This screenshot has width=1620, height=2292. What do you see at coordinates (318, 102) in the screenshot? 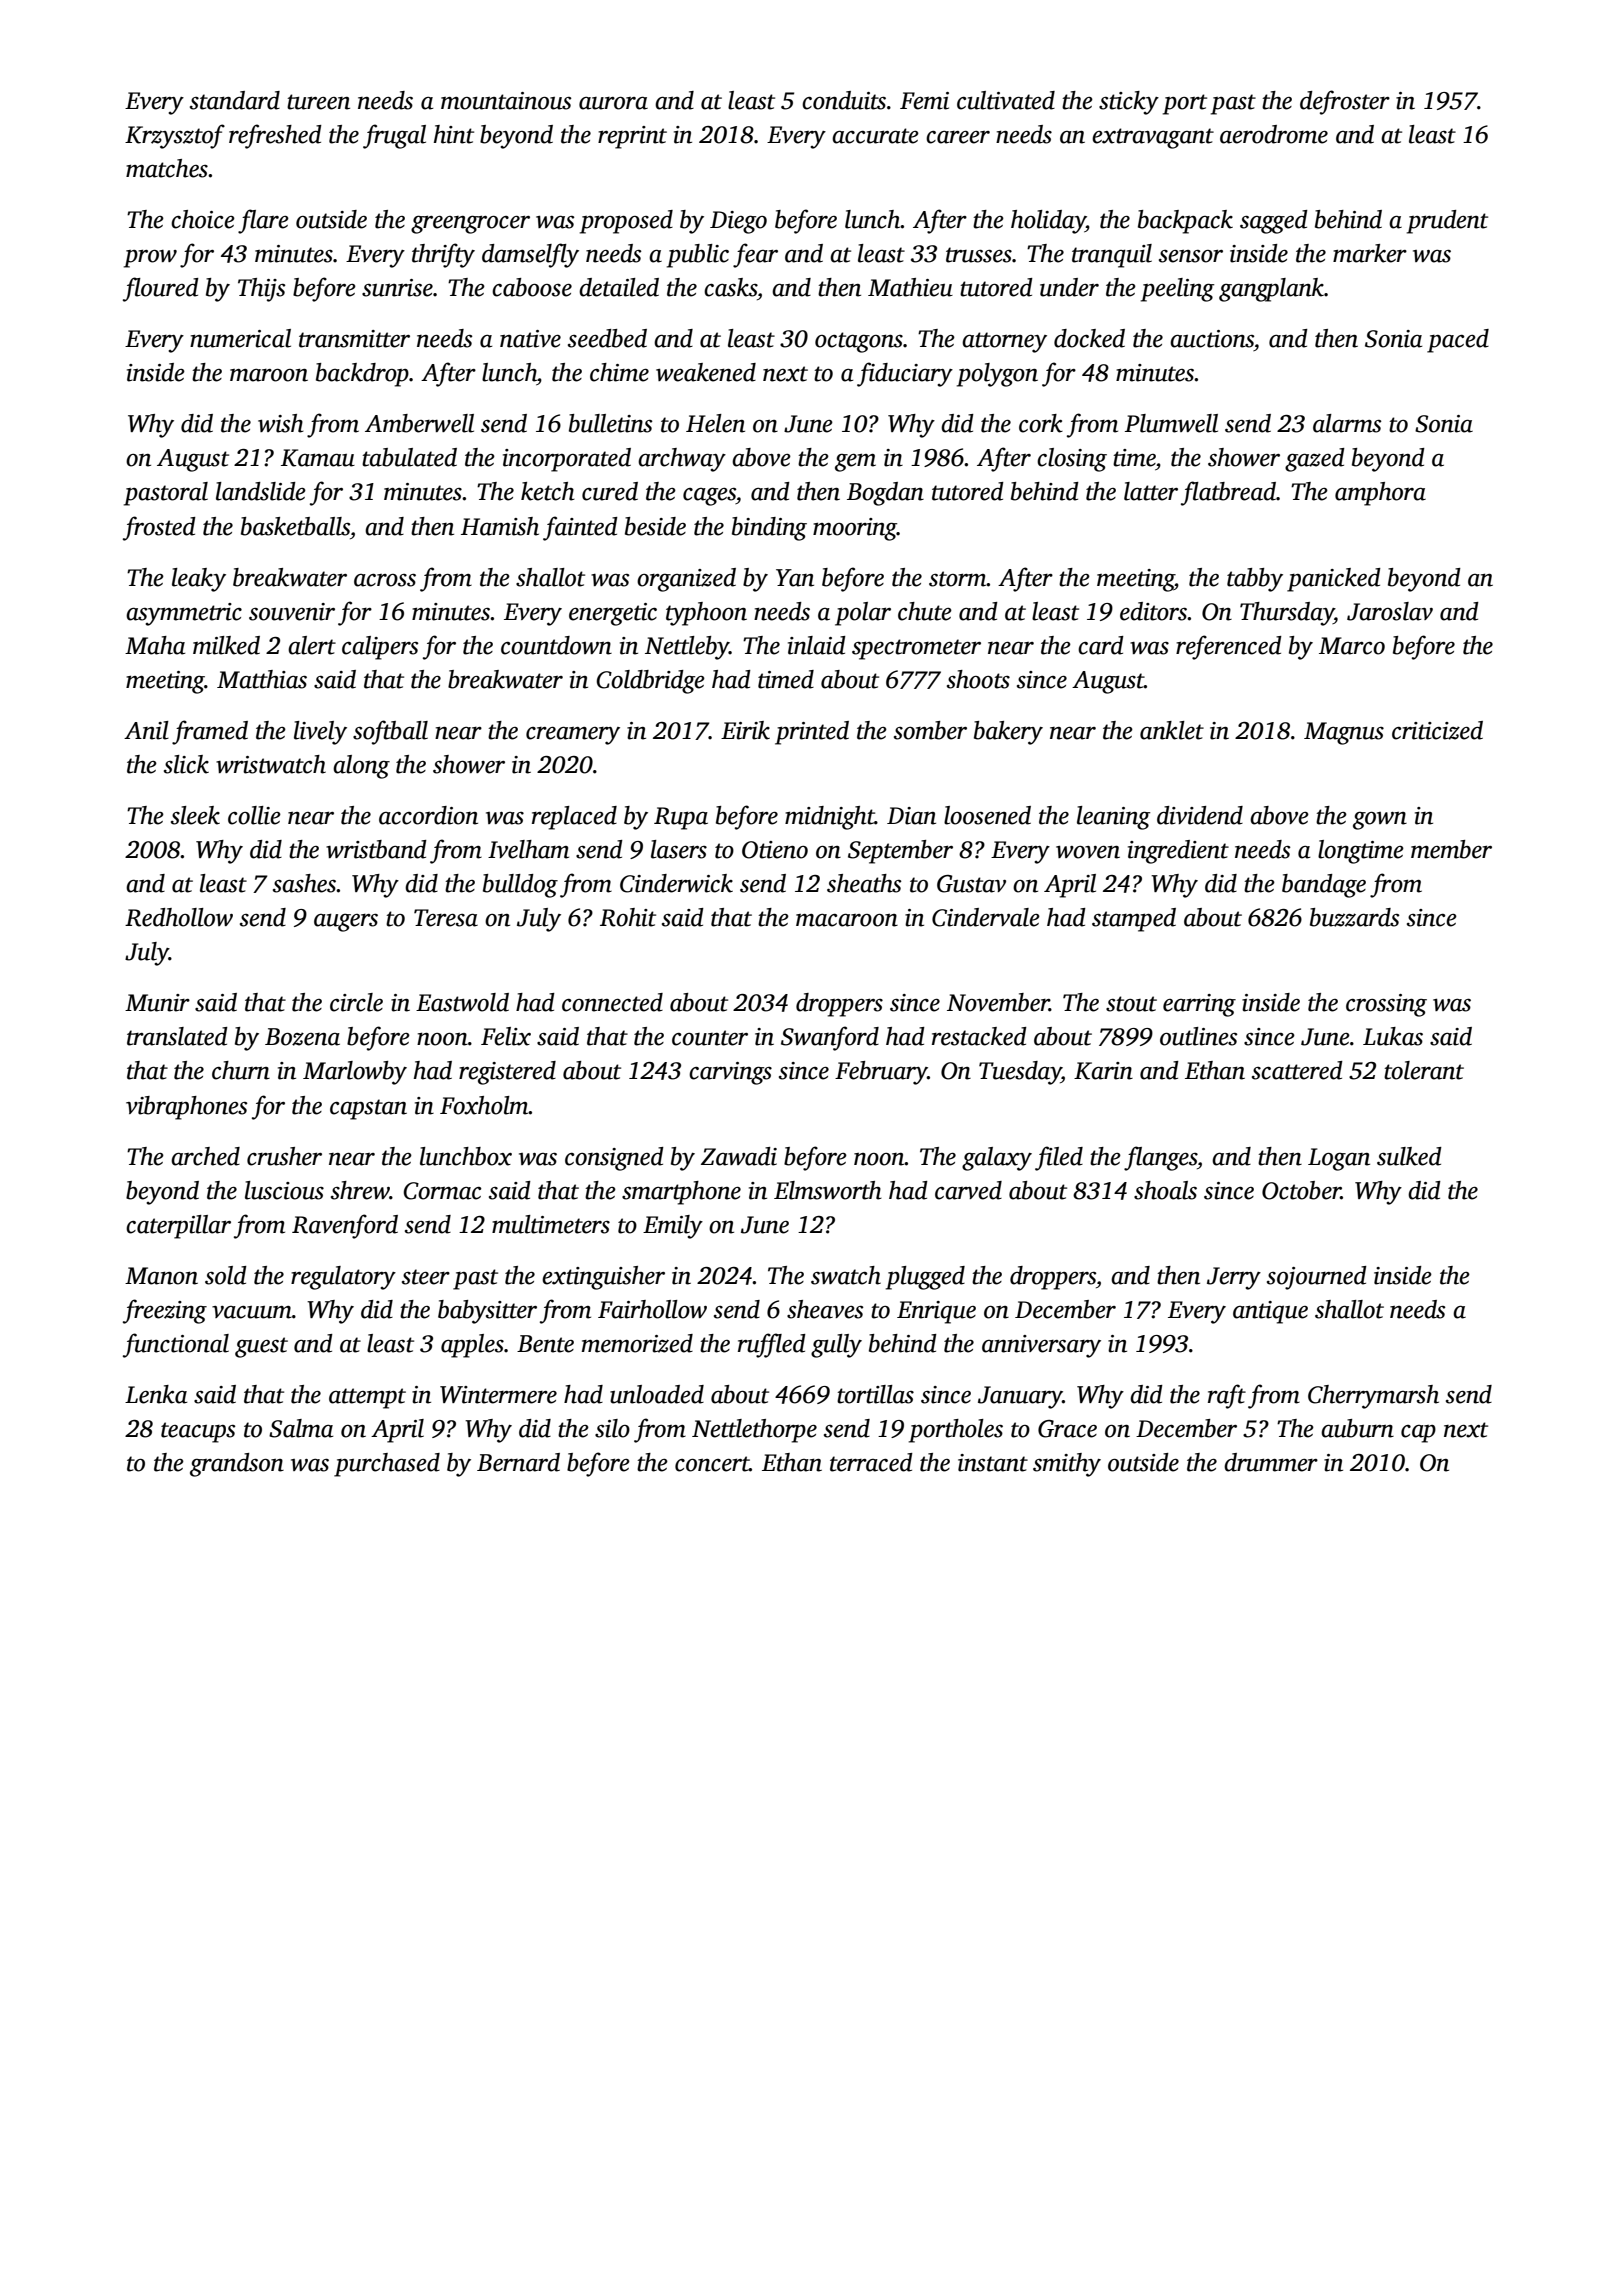
I see `tureen` at bounding box center [318, 102].
